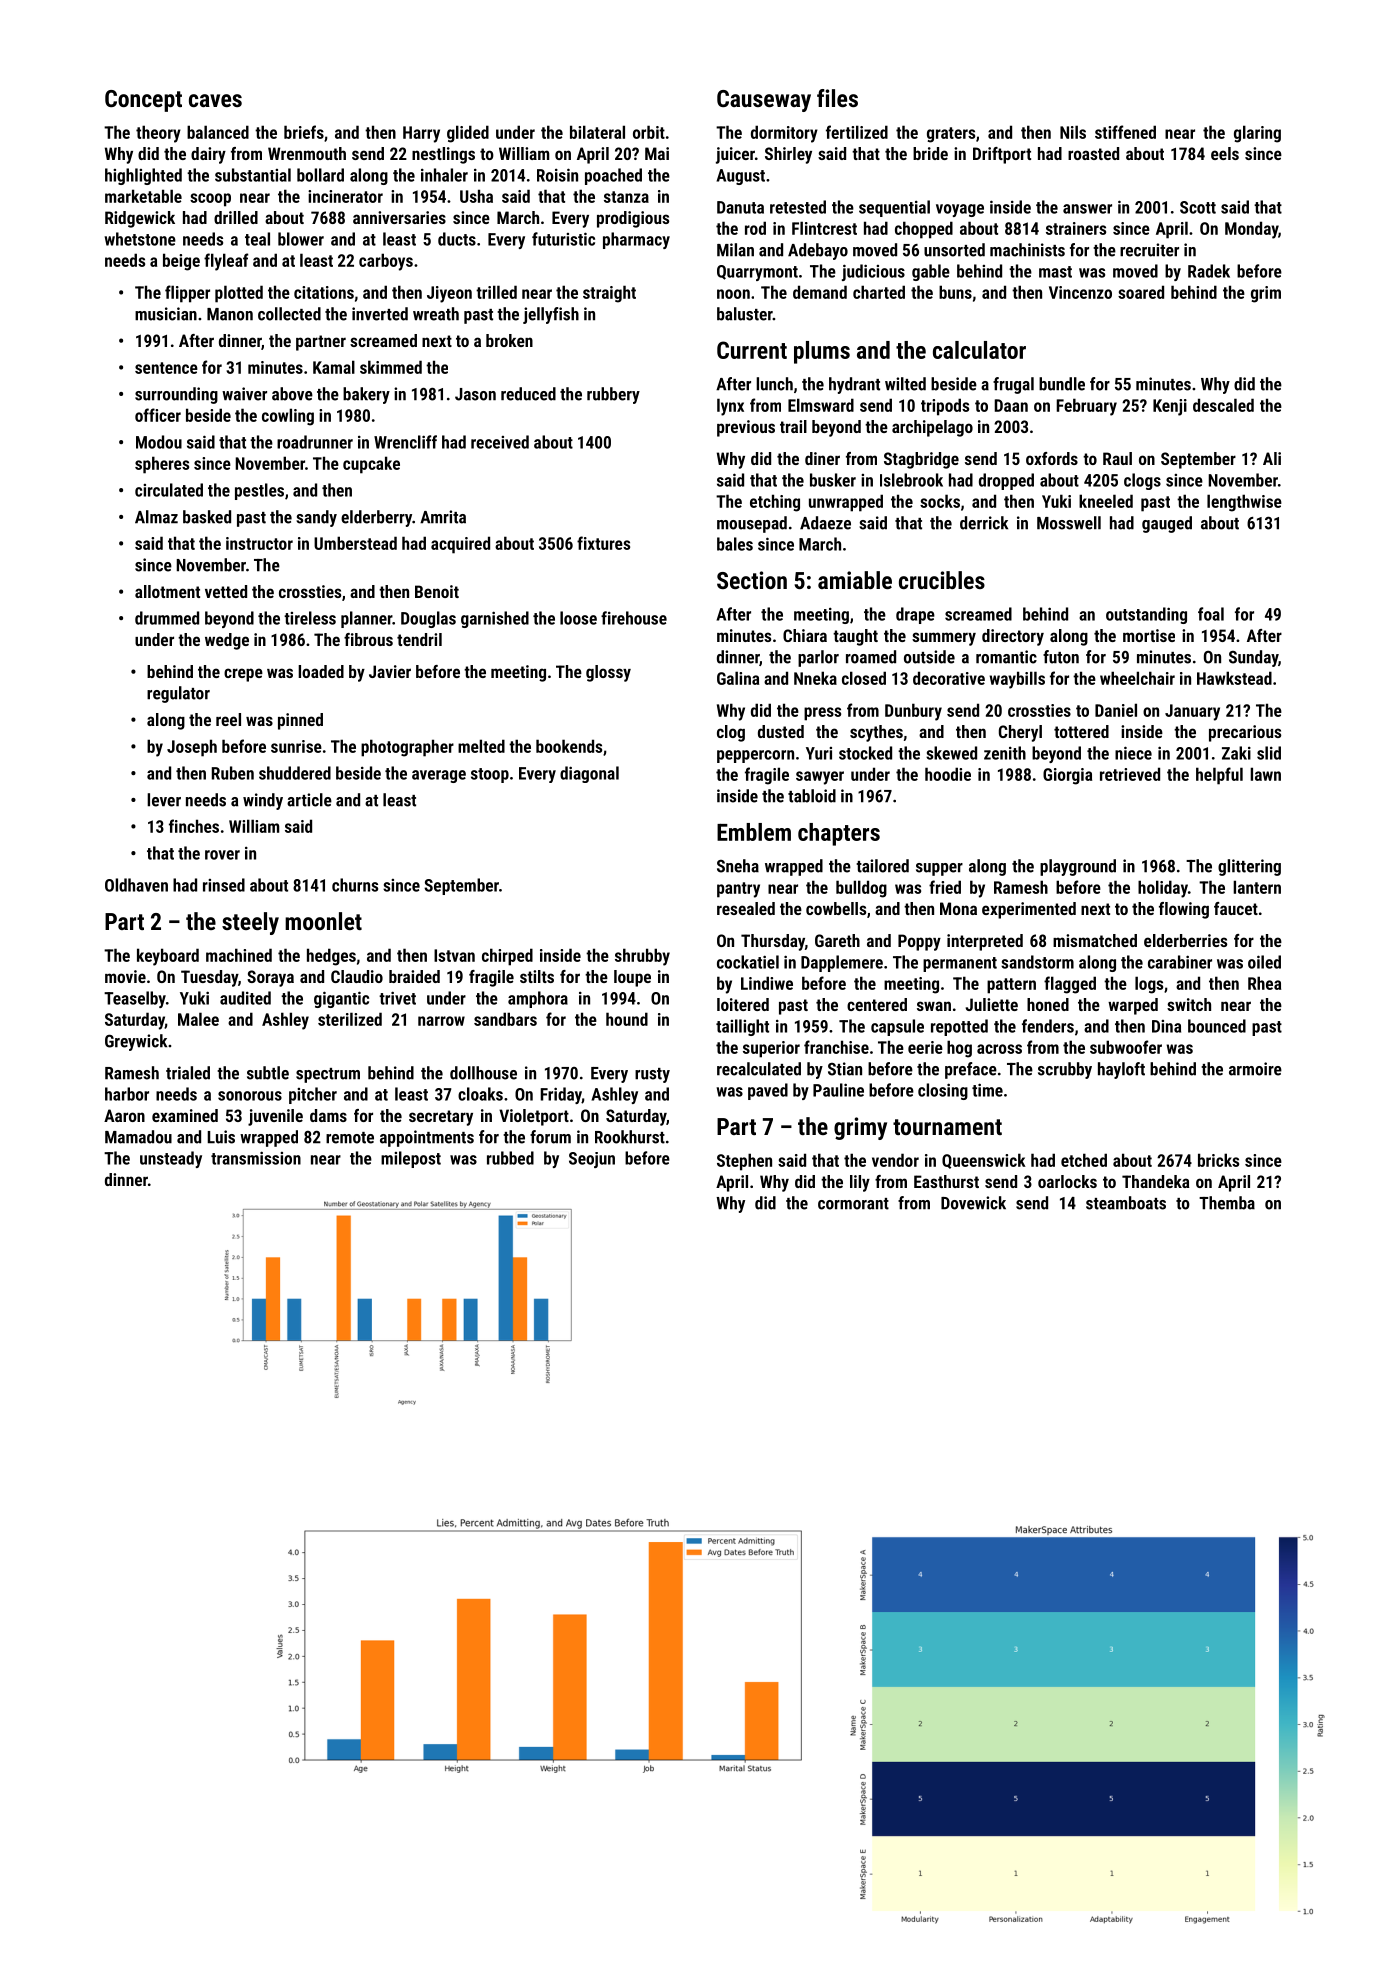  I want to click on cockatiel, so click(748, 962).
